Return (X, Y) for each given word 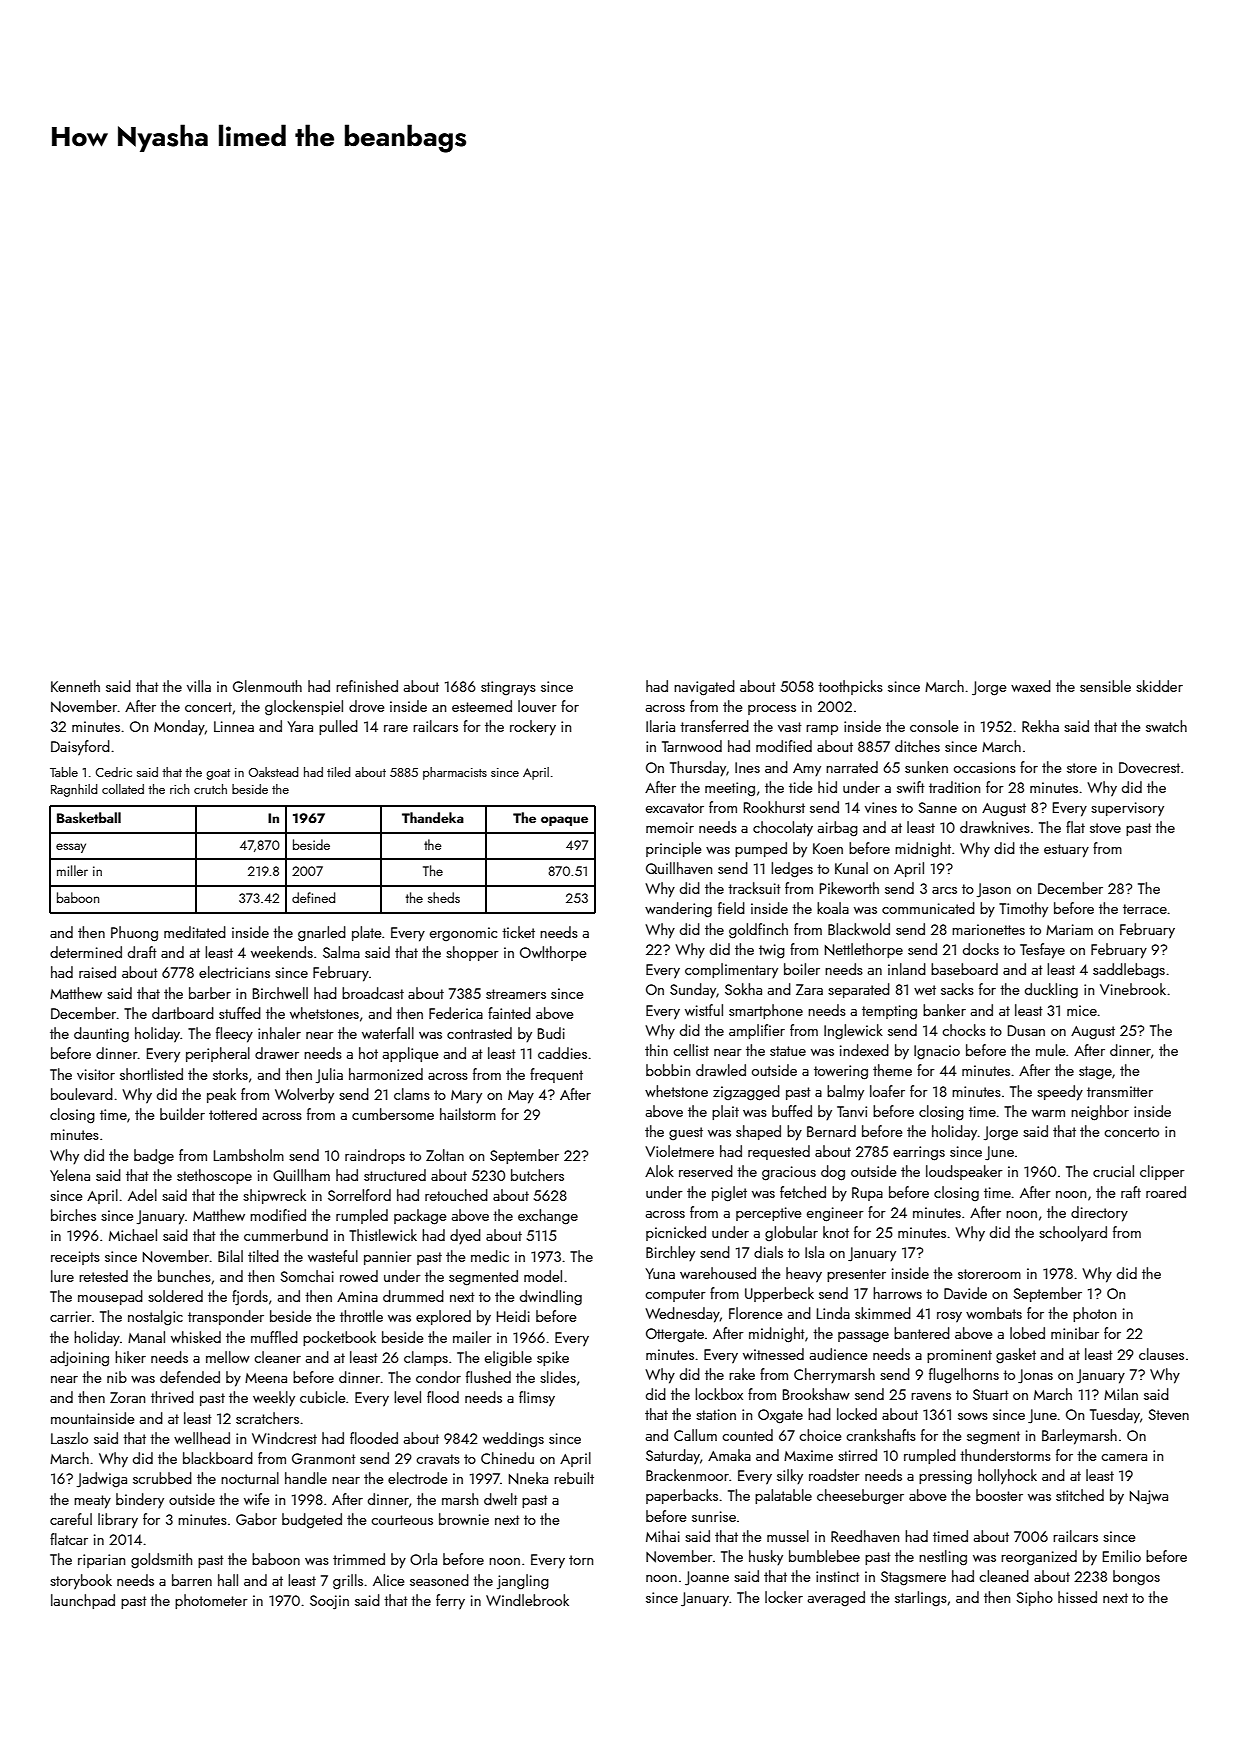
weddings (513, 1440)
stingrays (508, 688)
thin (656, 1050)
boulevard (82, 1094)
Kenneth (75, 686)
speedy (1060, 1093)
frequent (556, 1075)
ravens (931, 1396)
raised (97, 972)
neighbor (1100, 1113)
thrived (172, 1397)
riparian (101, 1561)
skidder (1159, 686)
